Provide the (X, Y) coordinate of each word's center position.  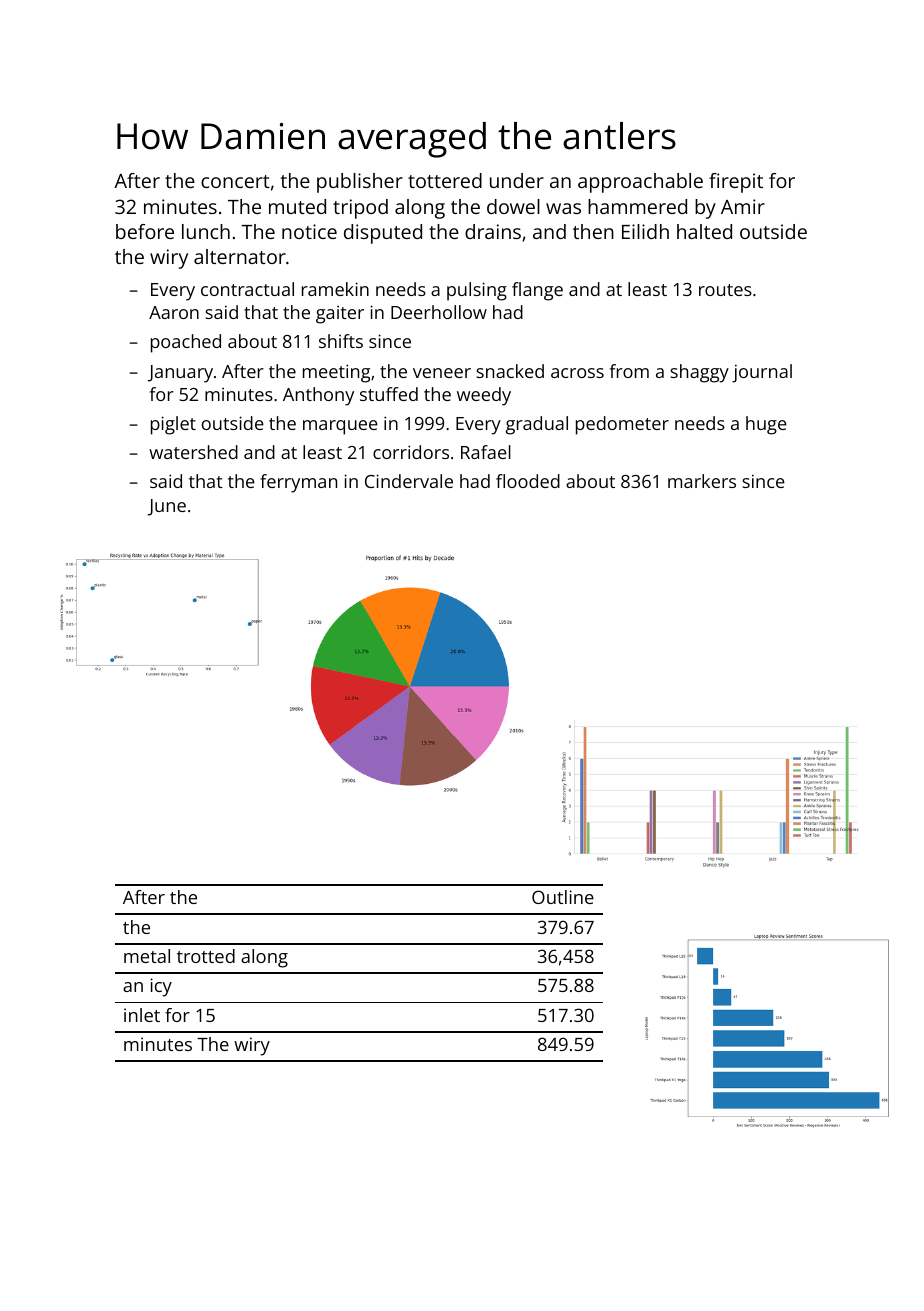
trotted (206, 956)
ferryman (298, 483)
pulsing (477, 291)
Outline (563, 897)
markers (702, 481)
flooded (528, 481)
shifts (341, 341)
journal (762, 373)
